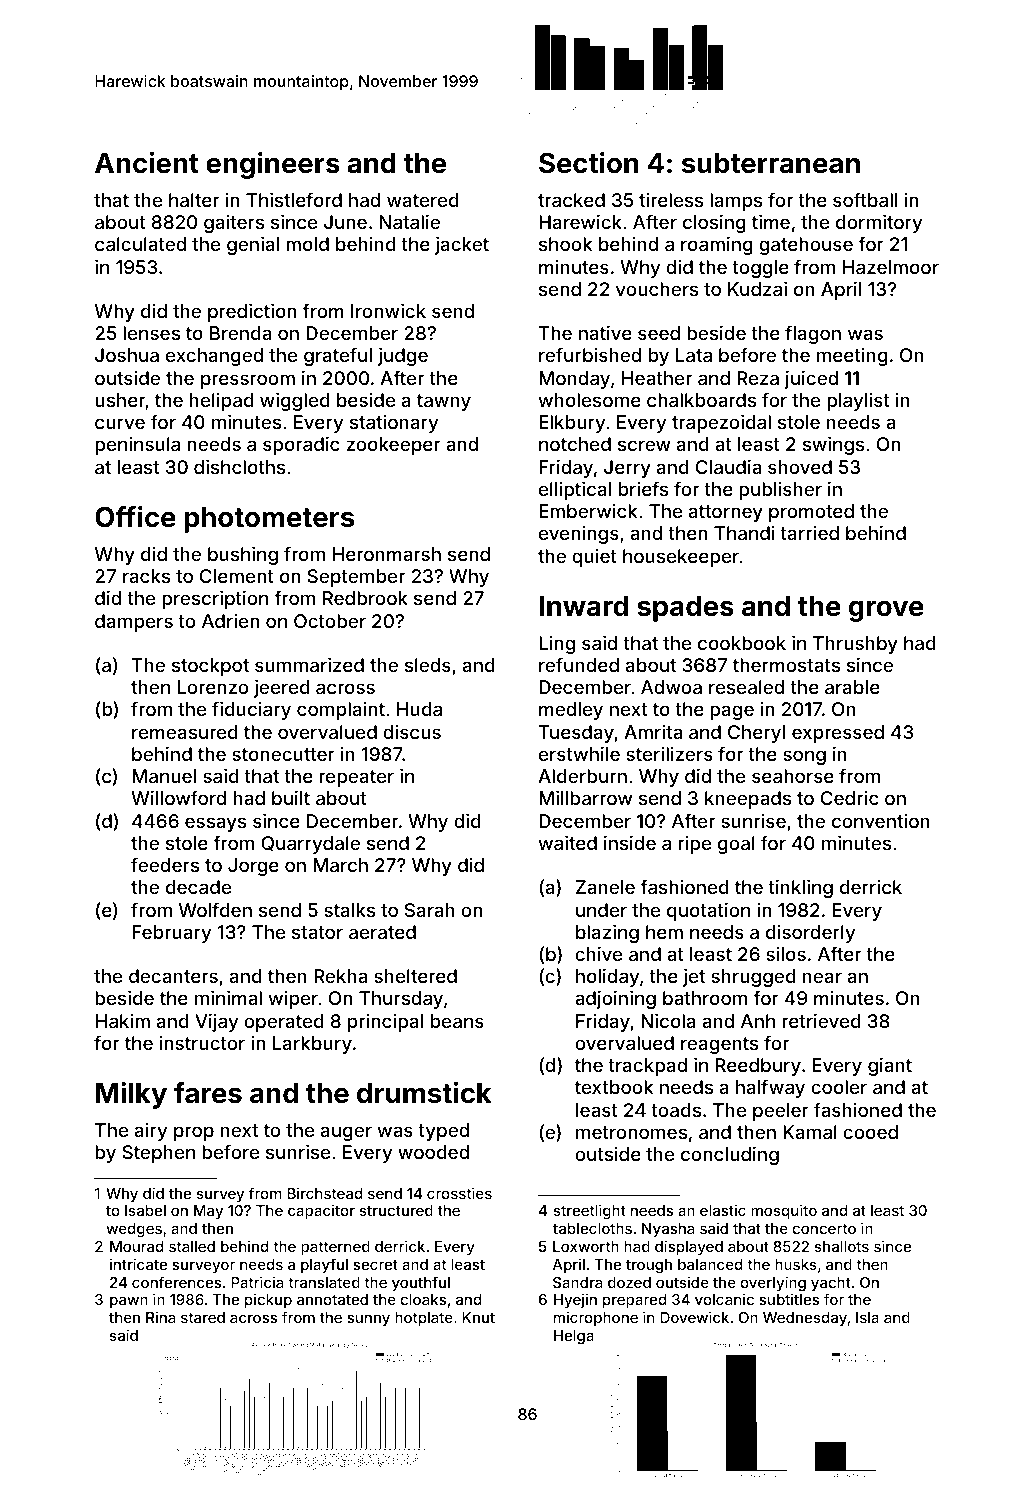  Describe the element at coordinates (324, 1193) in the screenshot. I see `Birchstead` at that location.
